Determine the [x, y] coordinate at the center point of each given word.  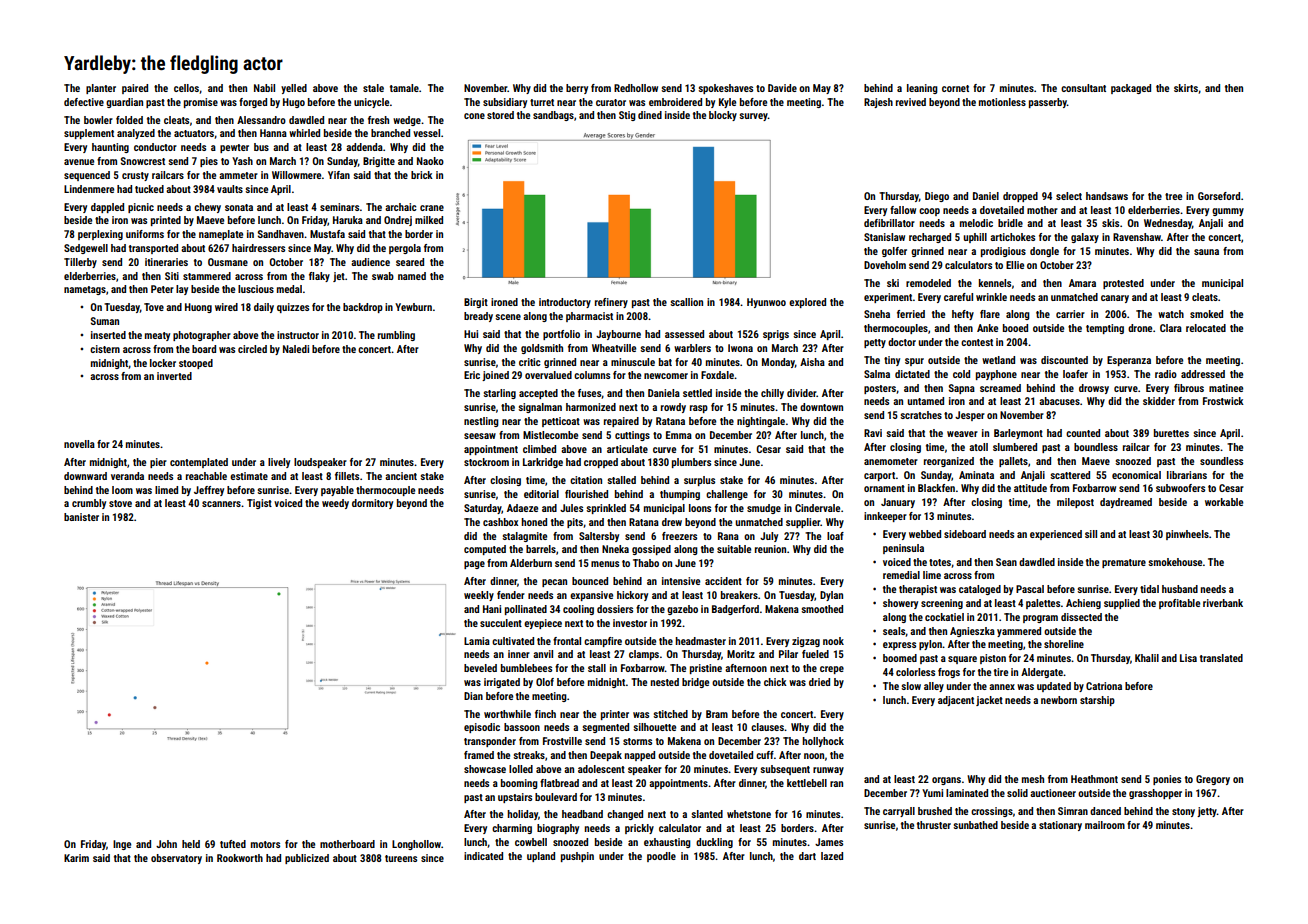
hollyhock [823, 742]
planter [101, 89]
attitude [1030, 488]
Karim [76, 858]
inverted [174, 376]
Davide [782, 88]
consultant [1083, 88]
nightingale [761, 422]
